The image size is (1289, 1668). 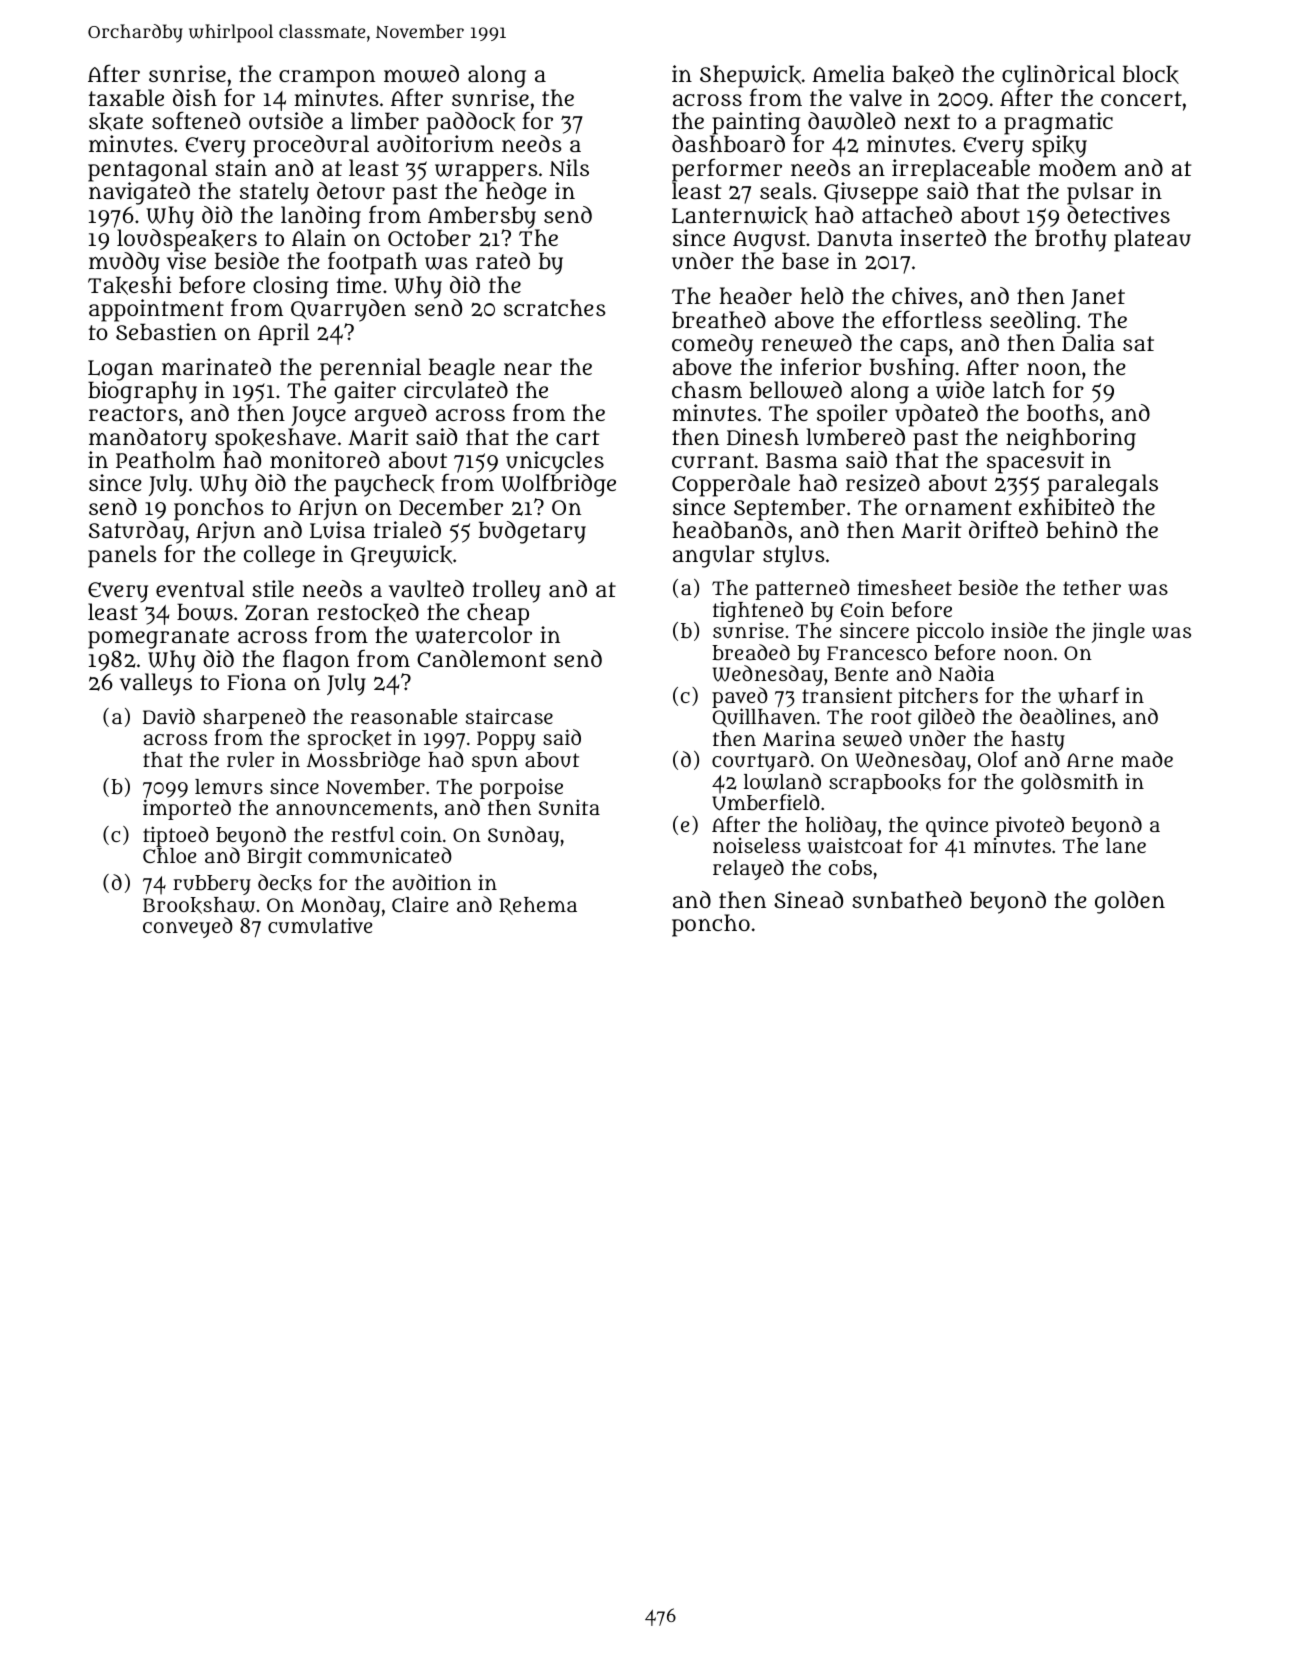 What do you see at coordinates (1151, 74) in the screenshot?
I see `block` at bounding box center [1151, 74].
